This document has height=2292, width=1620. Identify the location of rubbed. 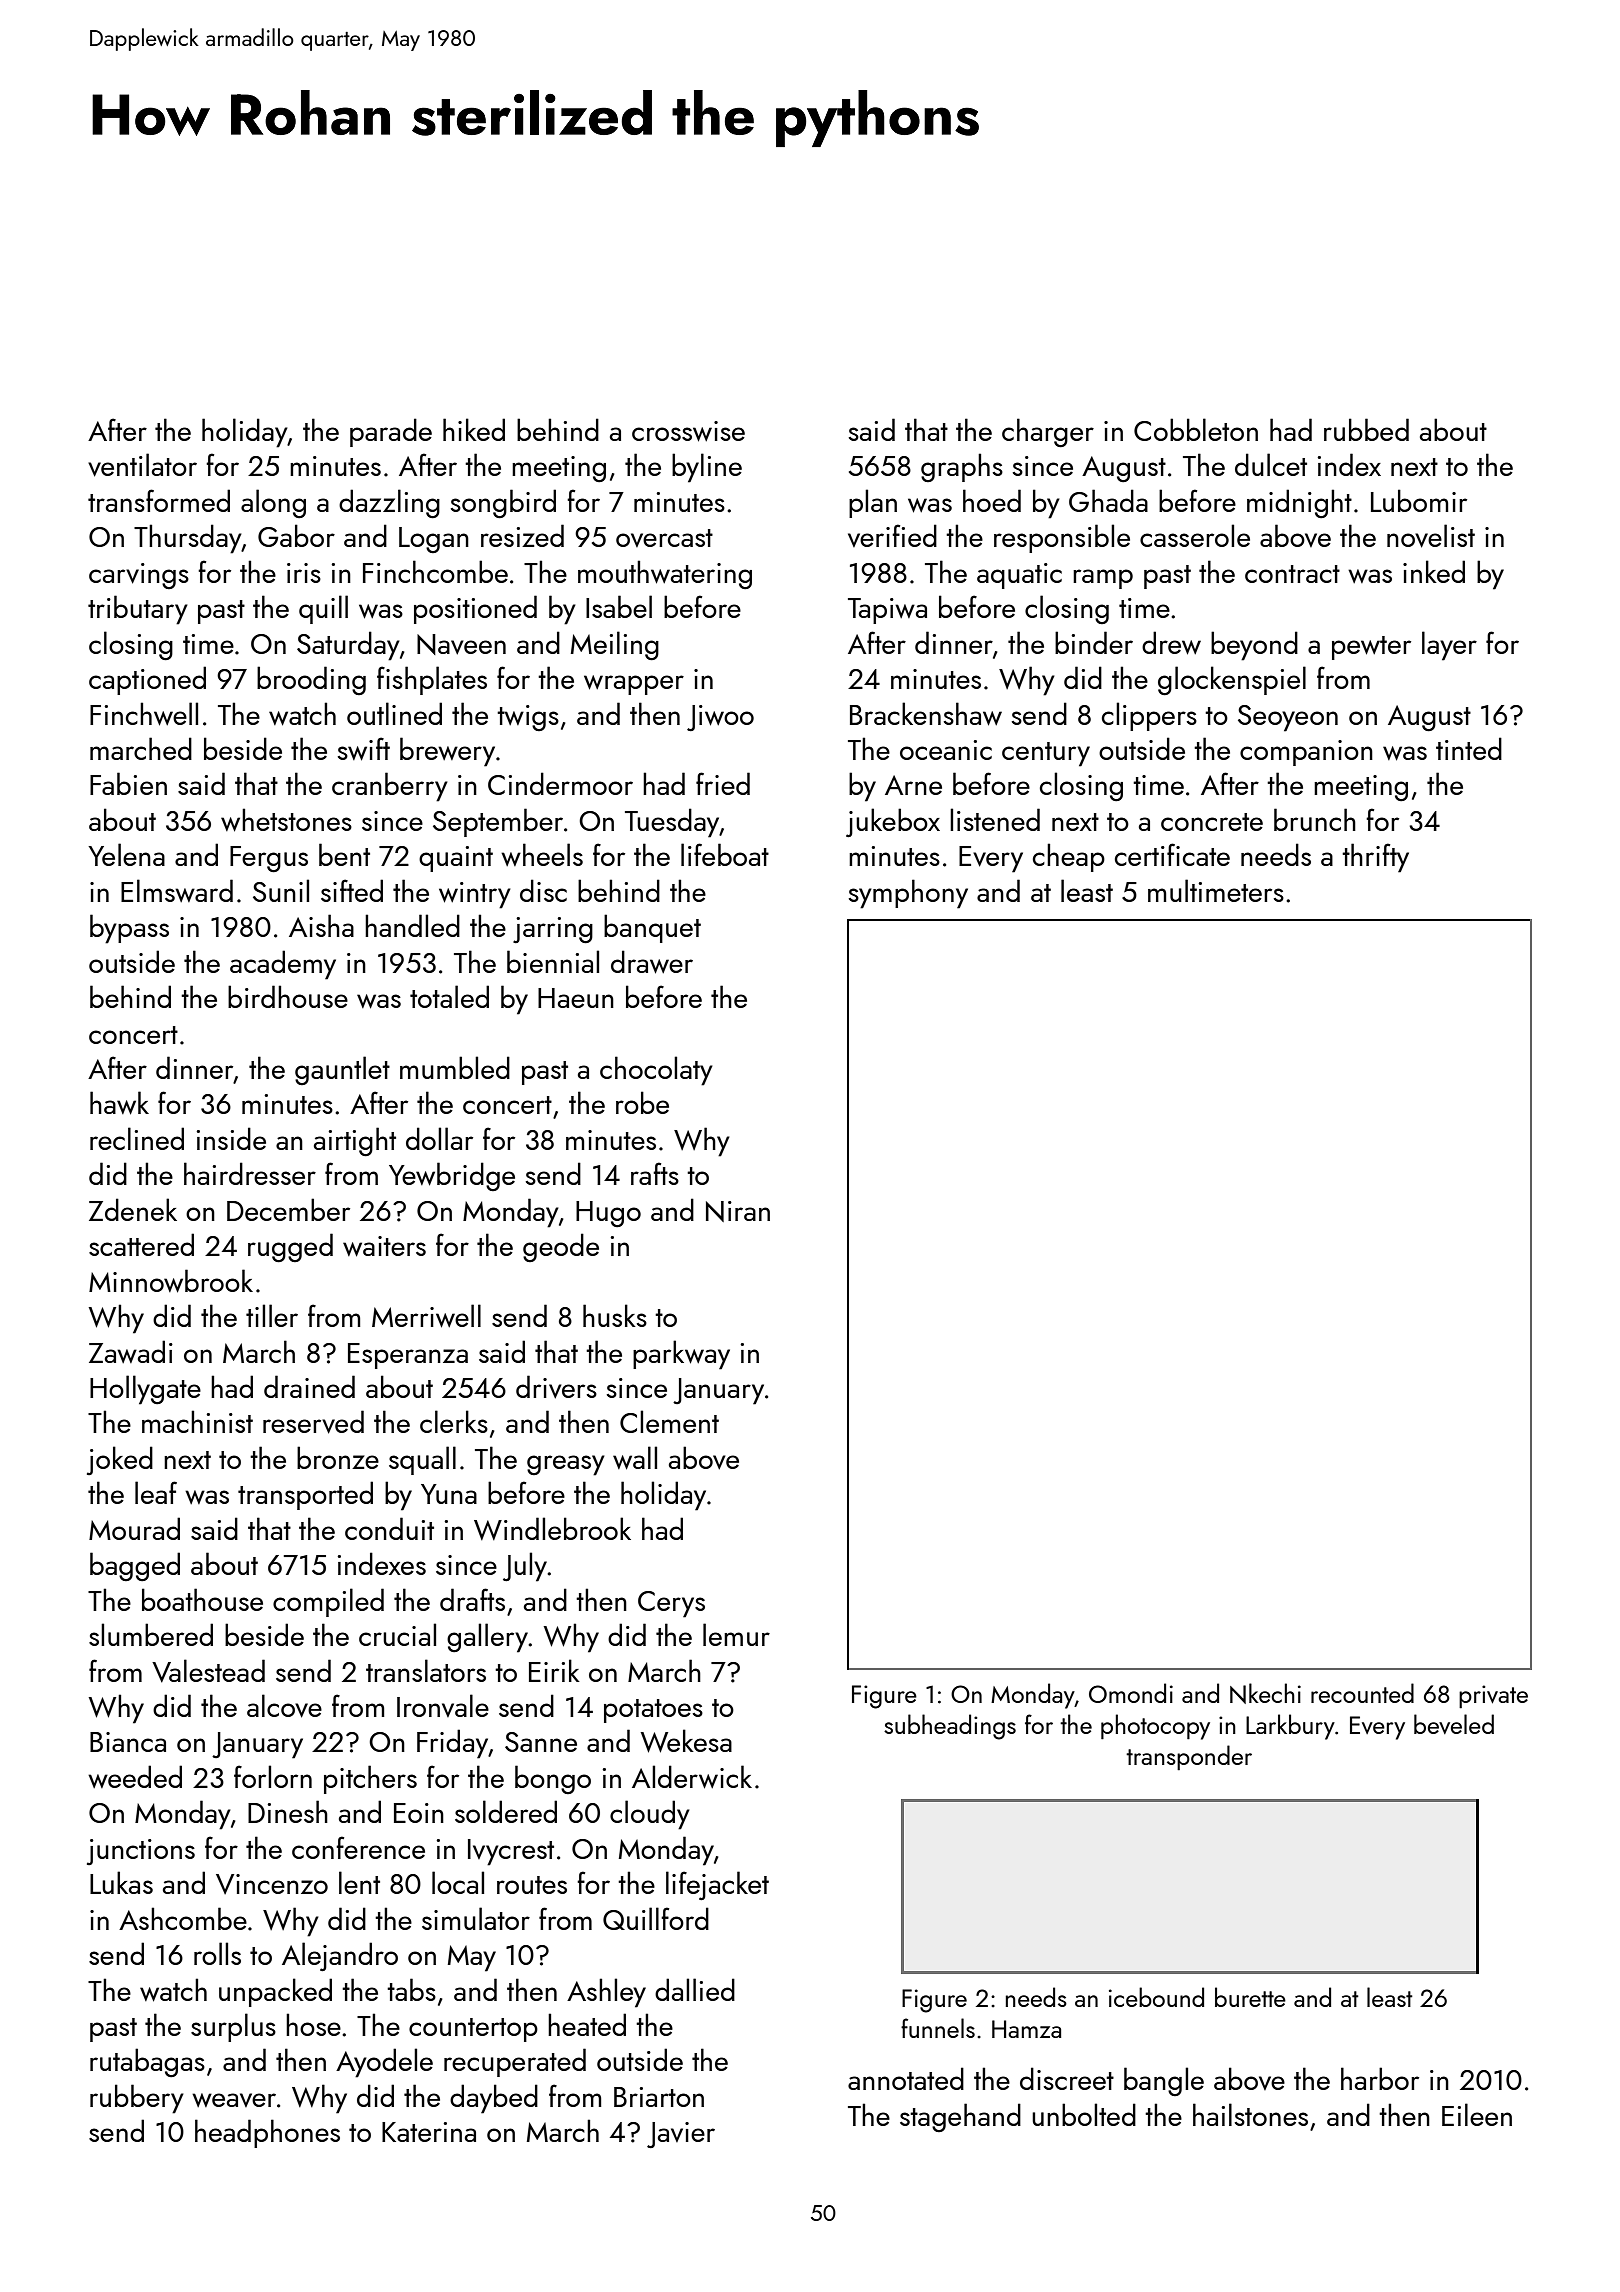
(1366, 429).
